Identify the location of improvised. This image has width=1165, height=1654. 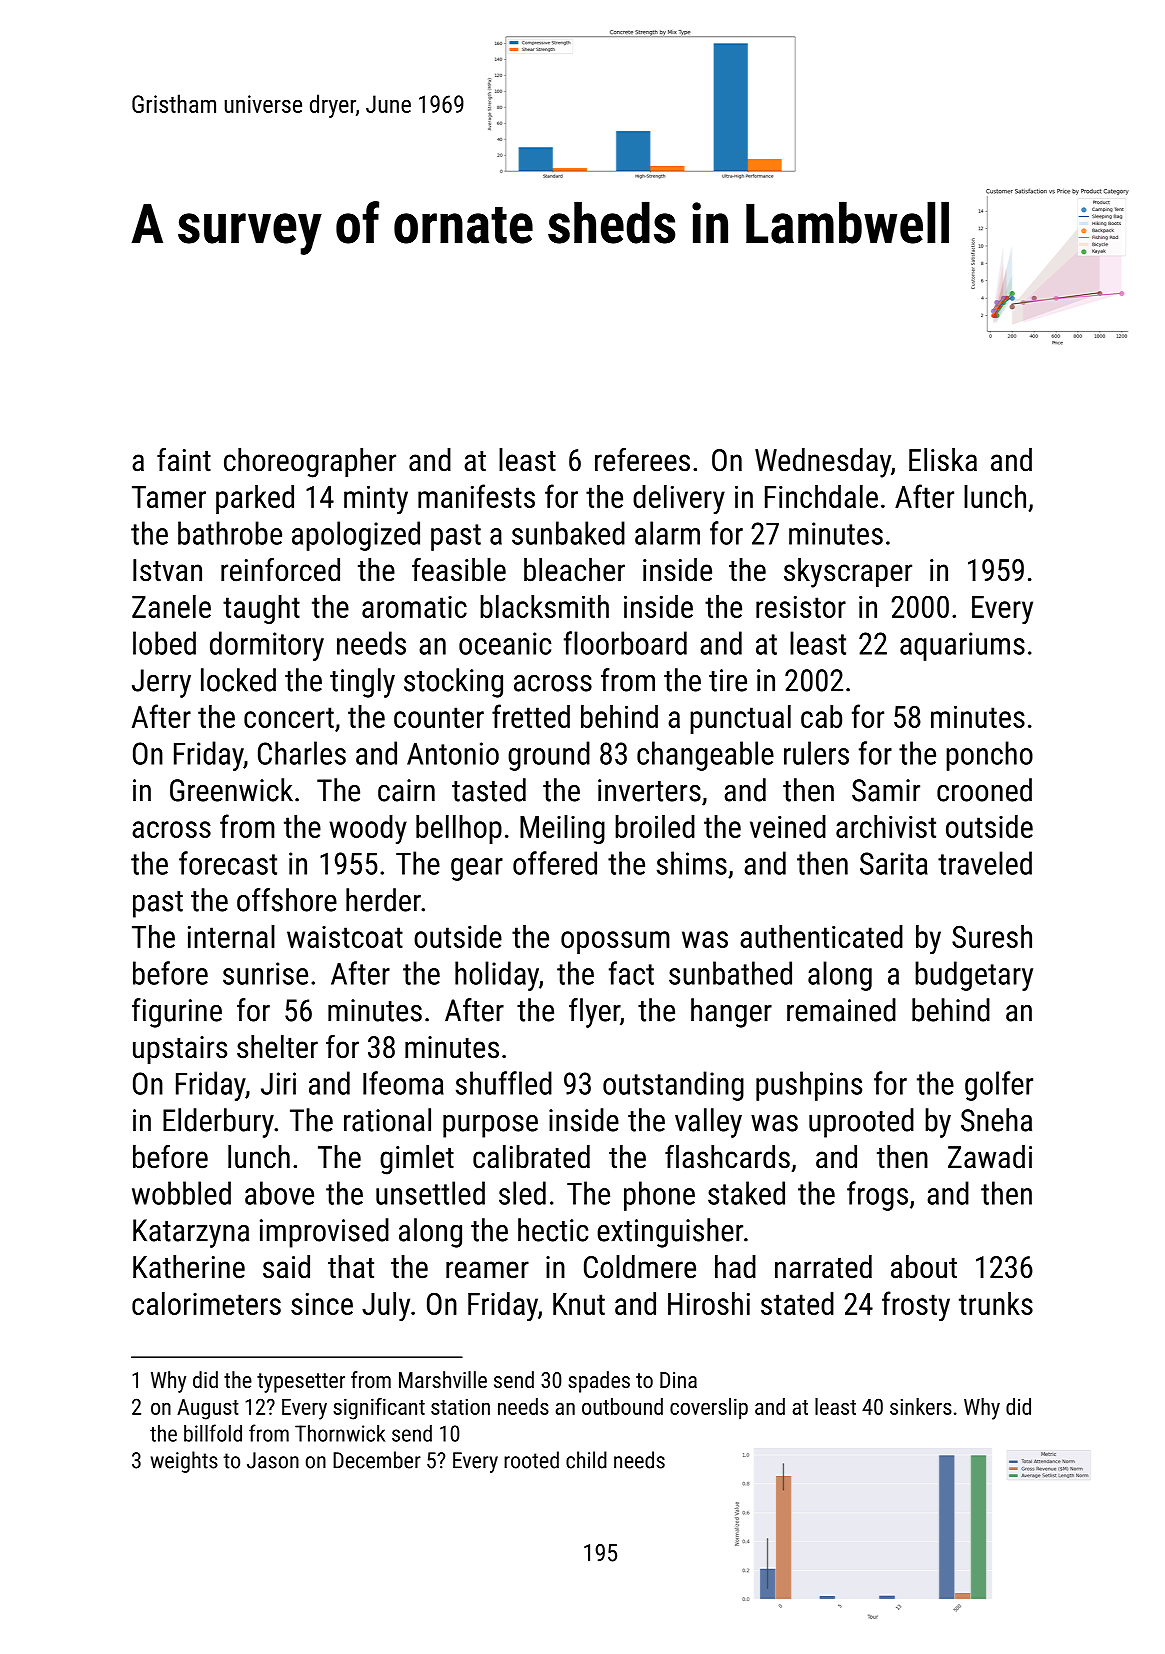
(324, 1233).
